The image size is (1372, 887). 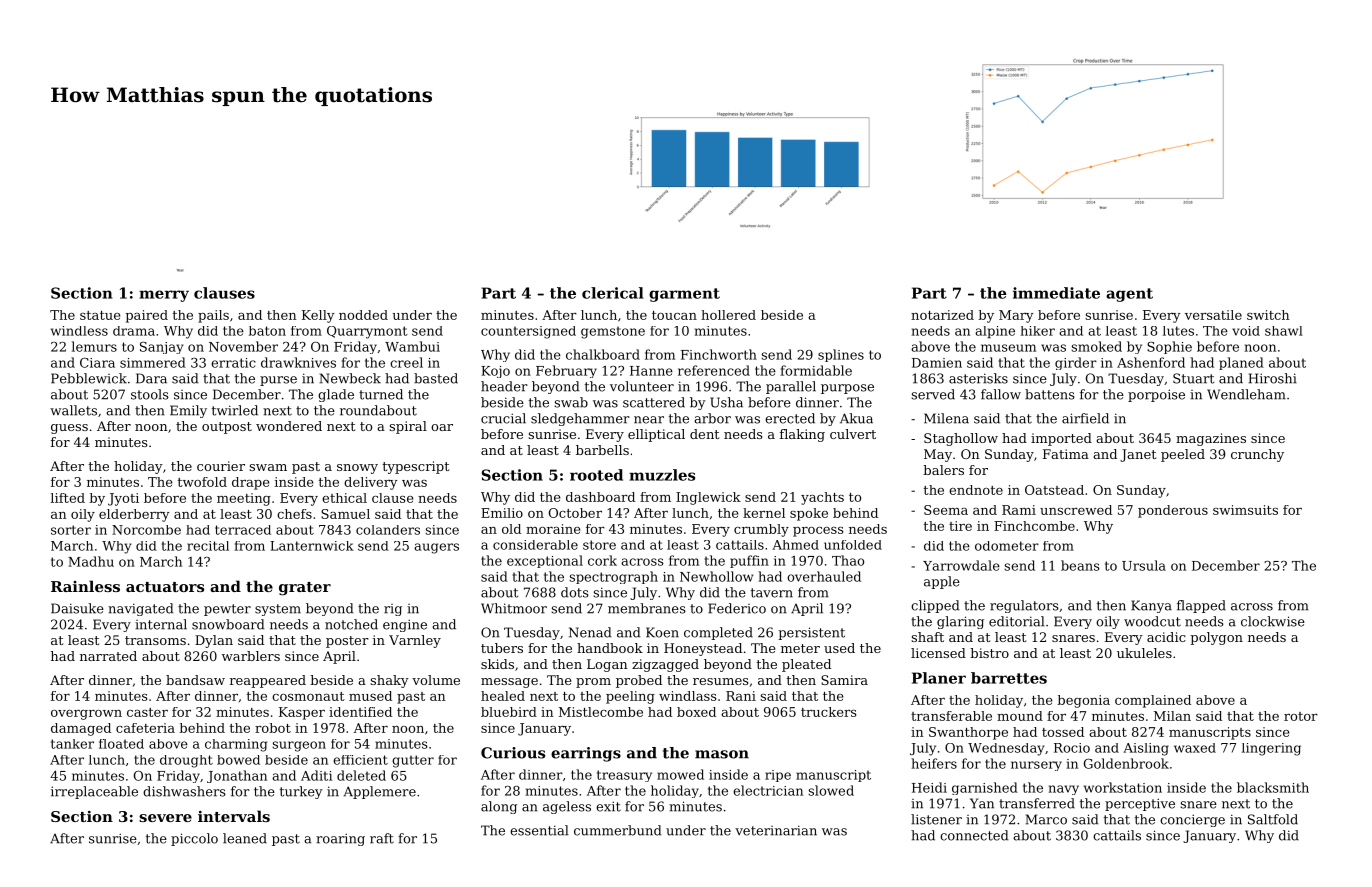 I want to click on surgeon, so click(x=299, y=746).
